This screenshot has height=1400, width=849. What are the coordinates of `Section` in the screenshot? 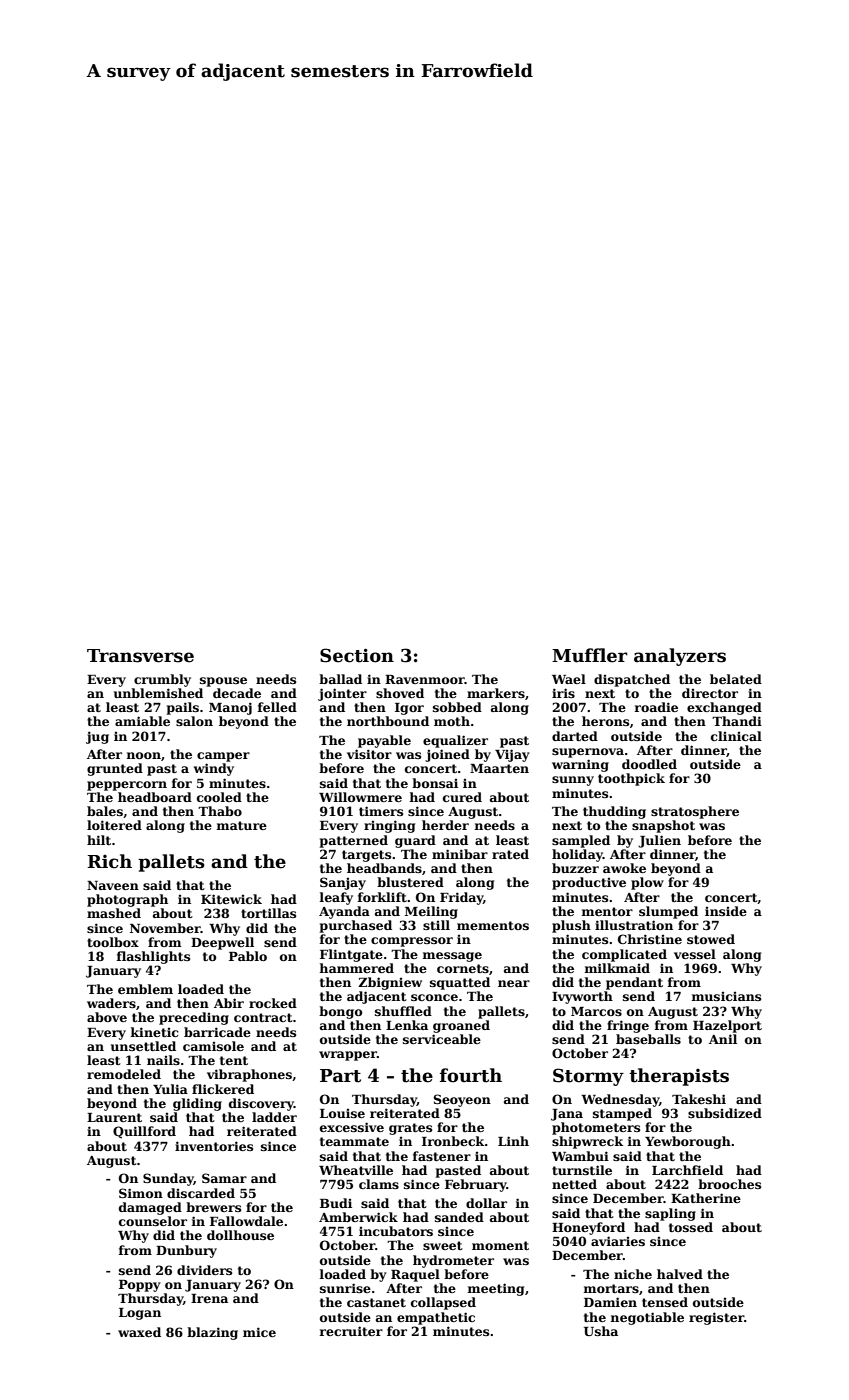 It's located at (357, 655).
